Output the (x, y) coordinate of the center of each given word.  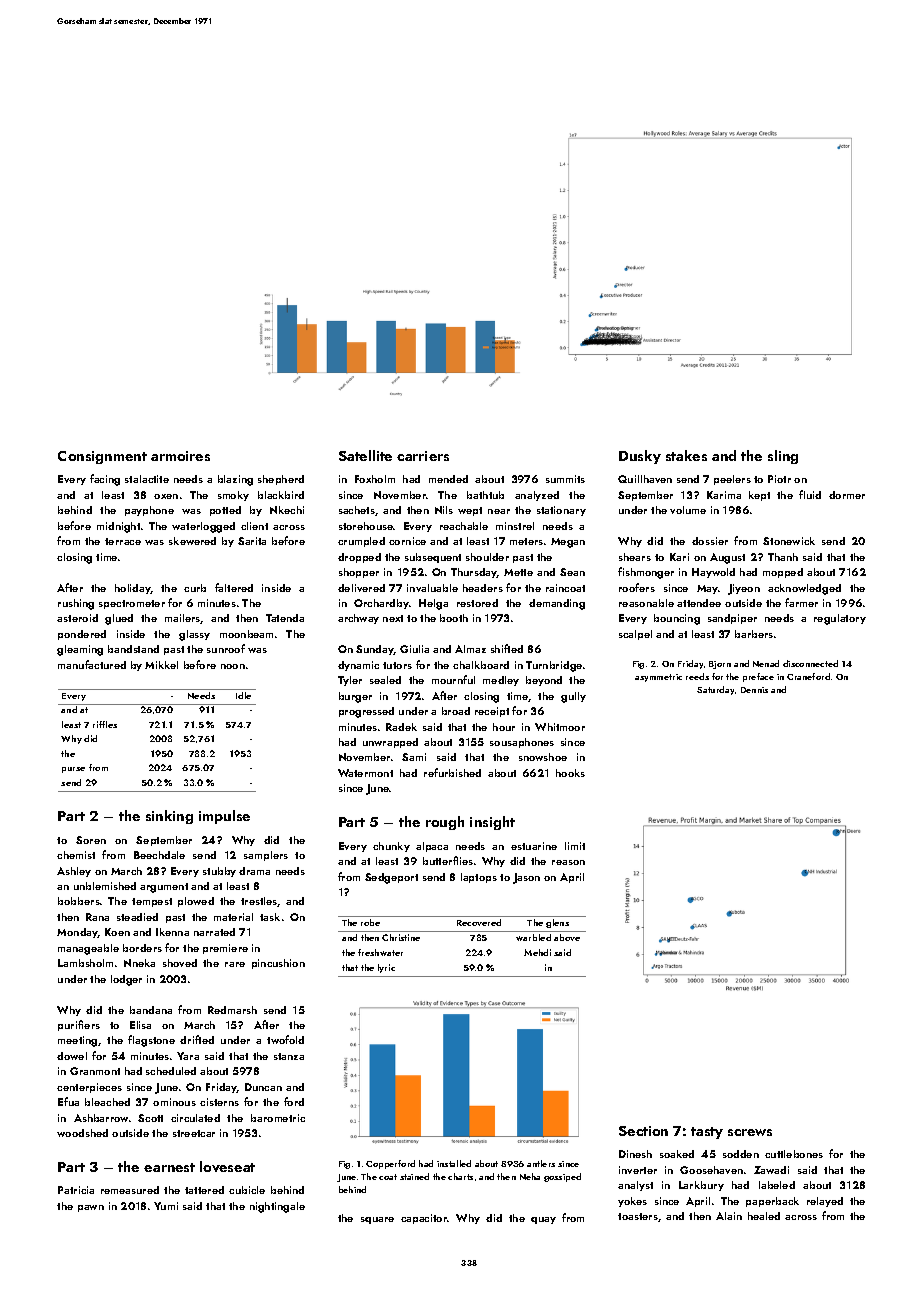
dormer (847, 495)
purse (73, 770)
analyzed (537, 496)
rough (445, 823)
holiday (133, 589)
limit (575, 846)
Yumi (166, 1206)
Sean (572, 572)
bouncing (677, 619)
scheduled (171, 1071)
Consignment (102, 457)
